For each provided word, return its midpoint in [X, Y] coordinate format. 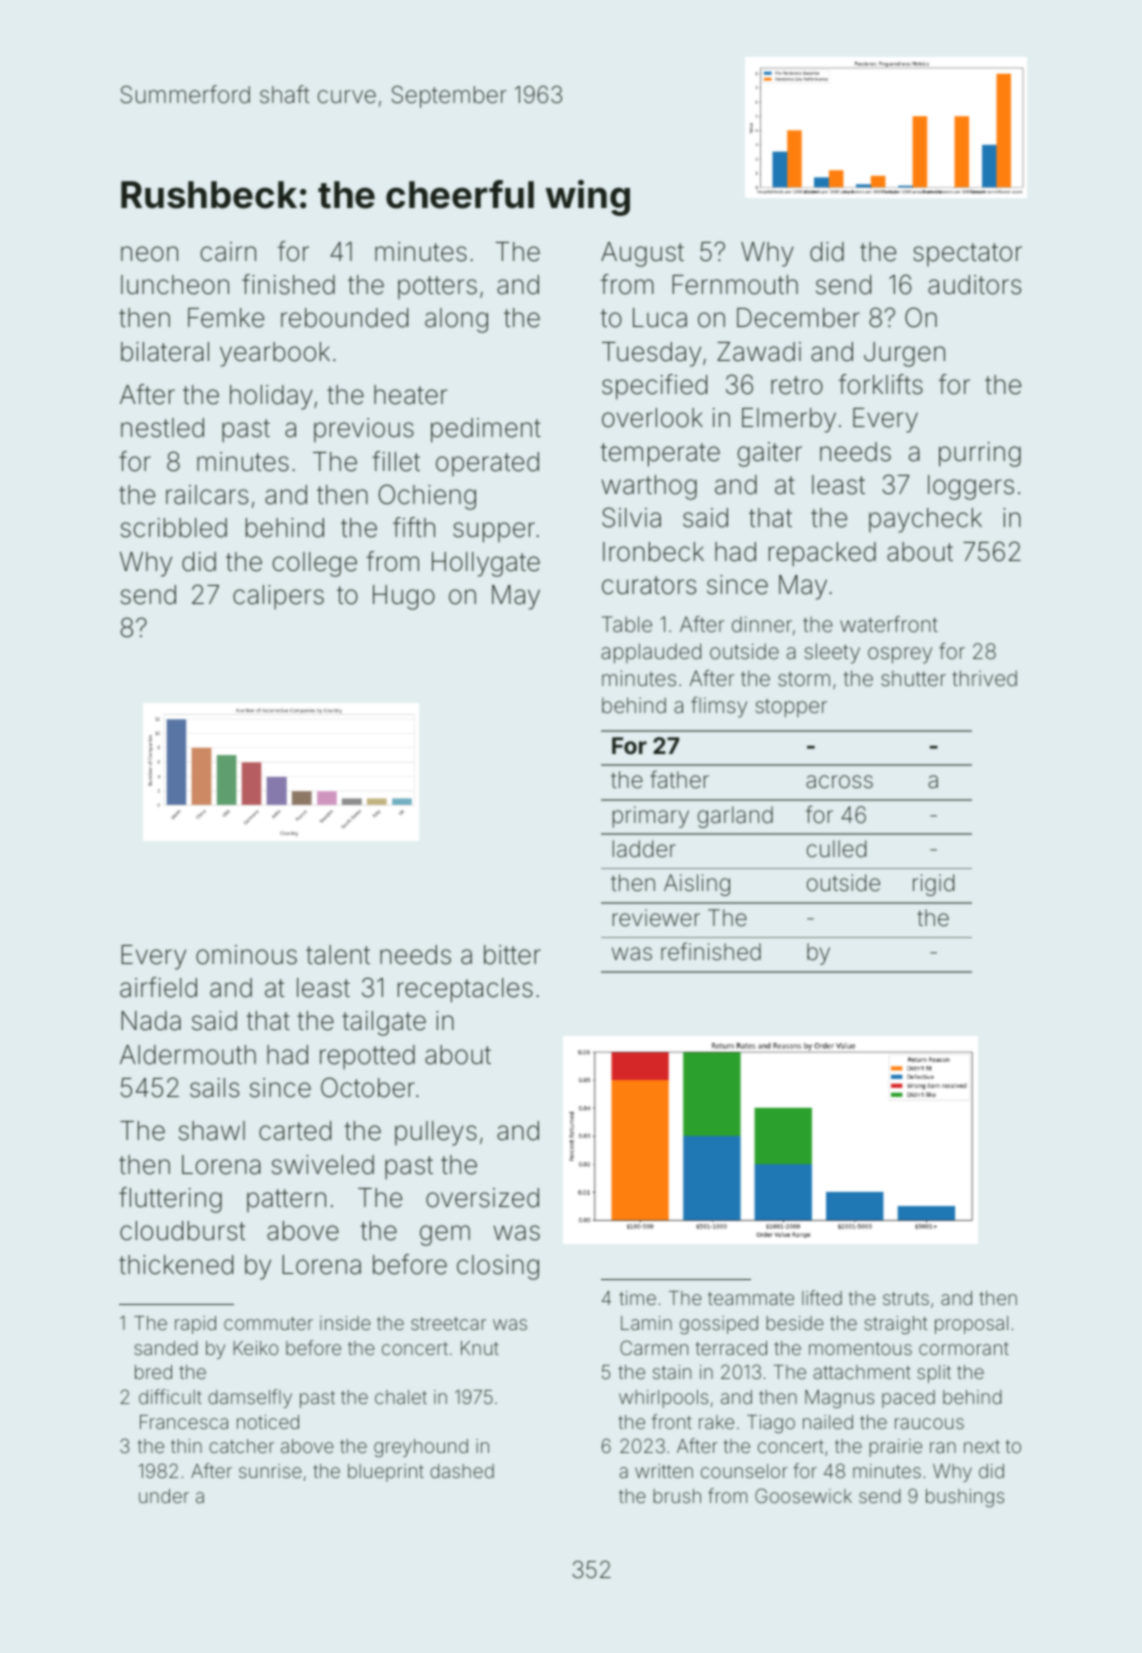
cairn [228, 252]
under [164, 1496]
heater [410, 395]
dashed [462, 1471]
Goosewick [803, 1495]
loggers [971, 487]
